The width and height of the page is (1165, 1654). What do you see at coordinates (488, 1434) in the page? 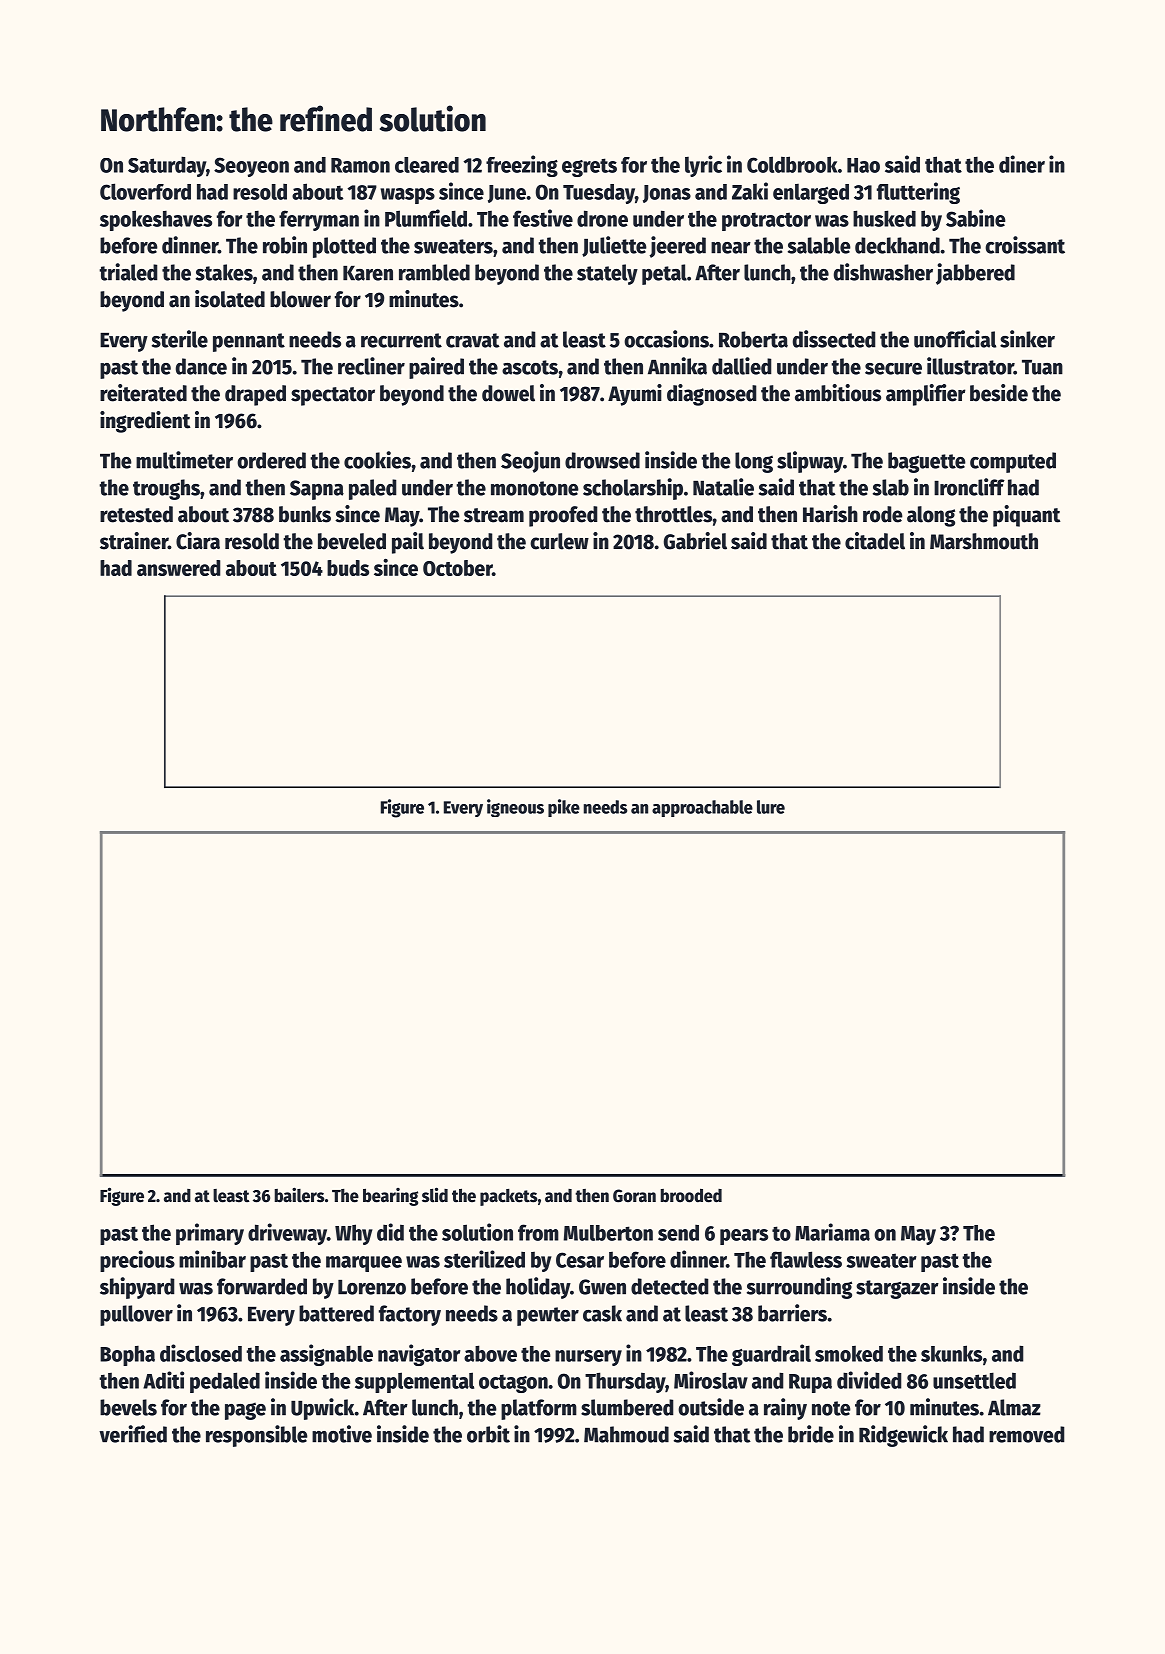
I see `orbit` at bounding box center [488, 1434].
